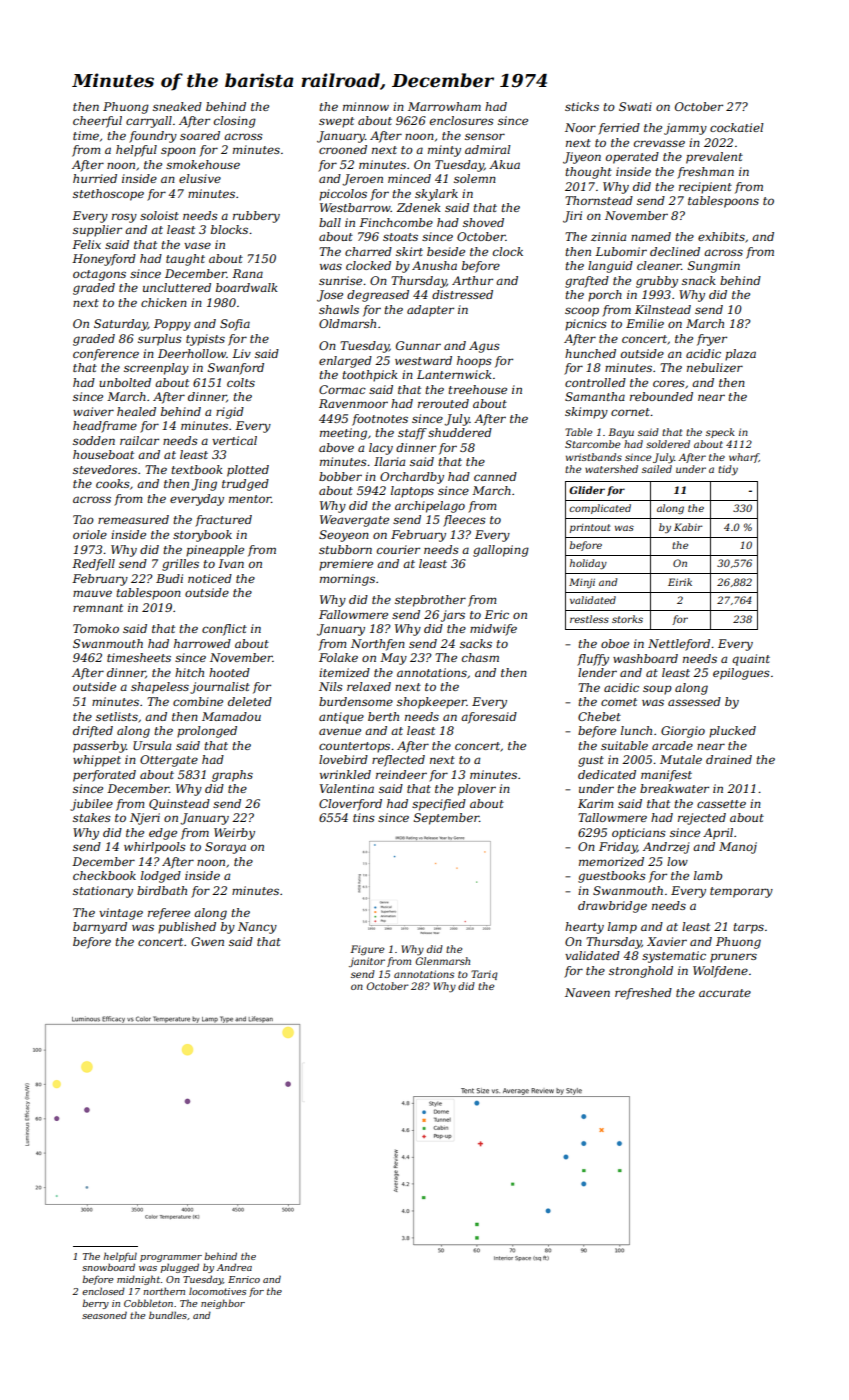 The image size is (849, 1400). Describe the element at coordinates (338, 657) in the document. I see `Folake` at that location.
